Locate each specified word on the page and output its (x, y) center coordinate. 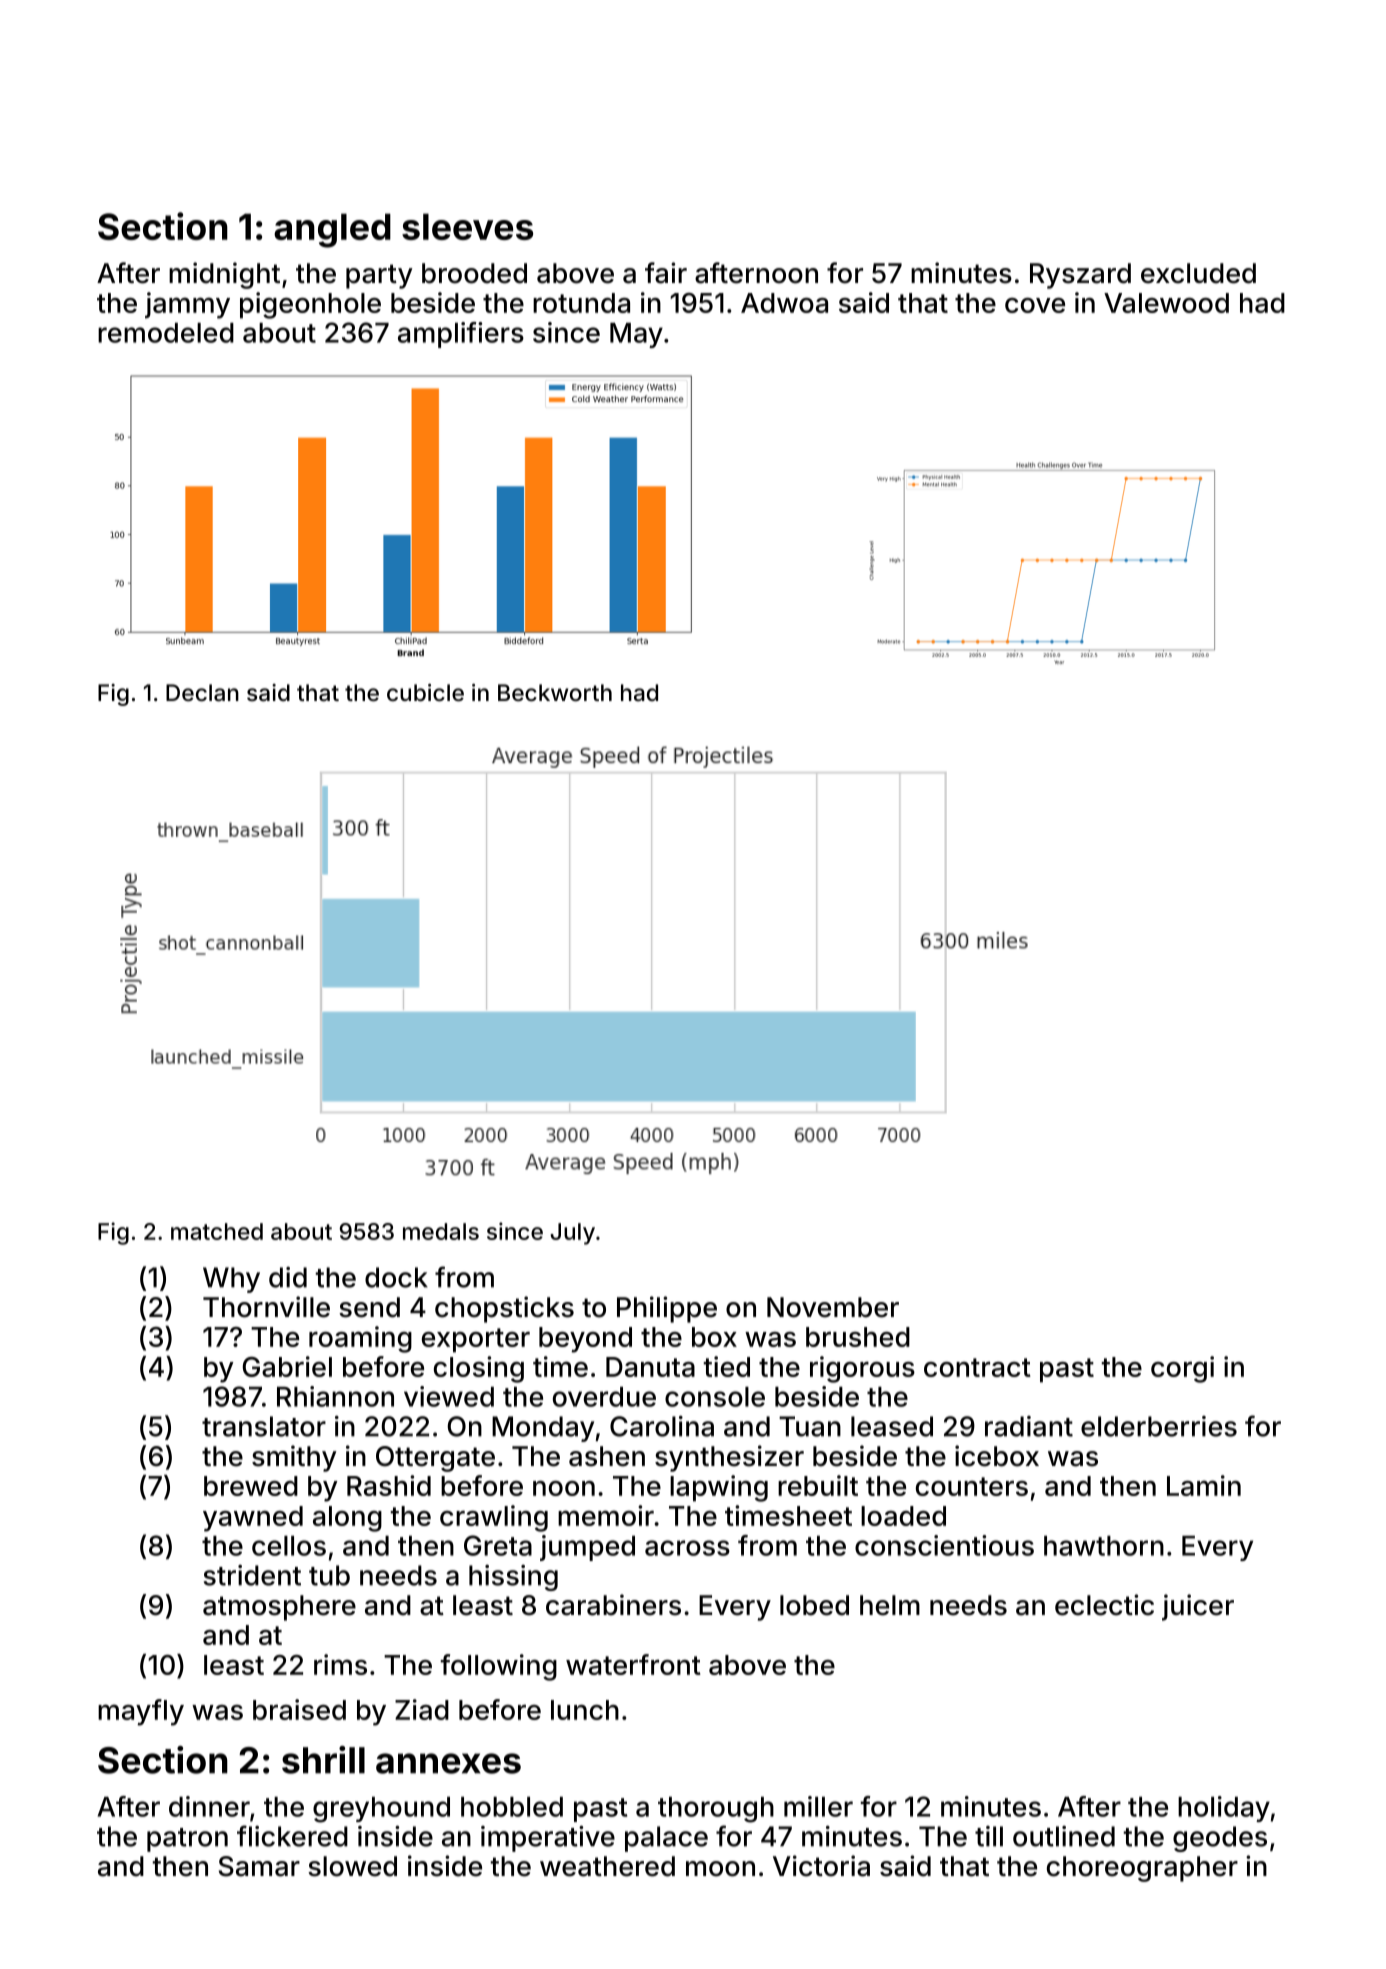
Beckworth (555, 692)
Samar (259, 1866)
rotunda (581, 303)
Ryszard (1080, 276)
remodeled (166, 333)
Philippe (667, 1309)
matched (217, 1231)
